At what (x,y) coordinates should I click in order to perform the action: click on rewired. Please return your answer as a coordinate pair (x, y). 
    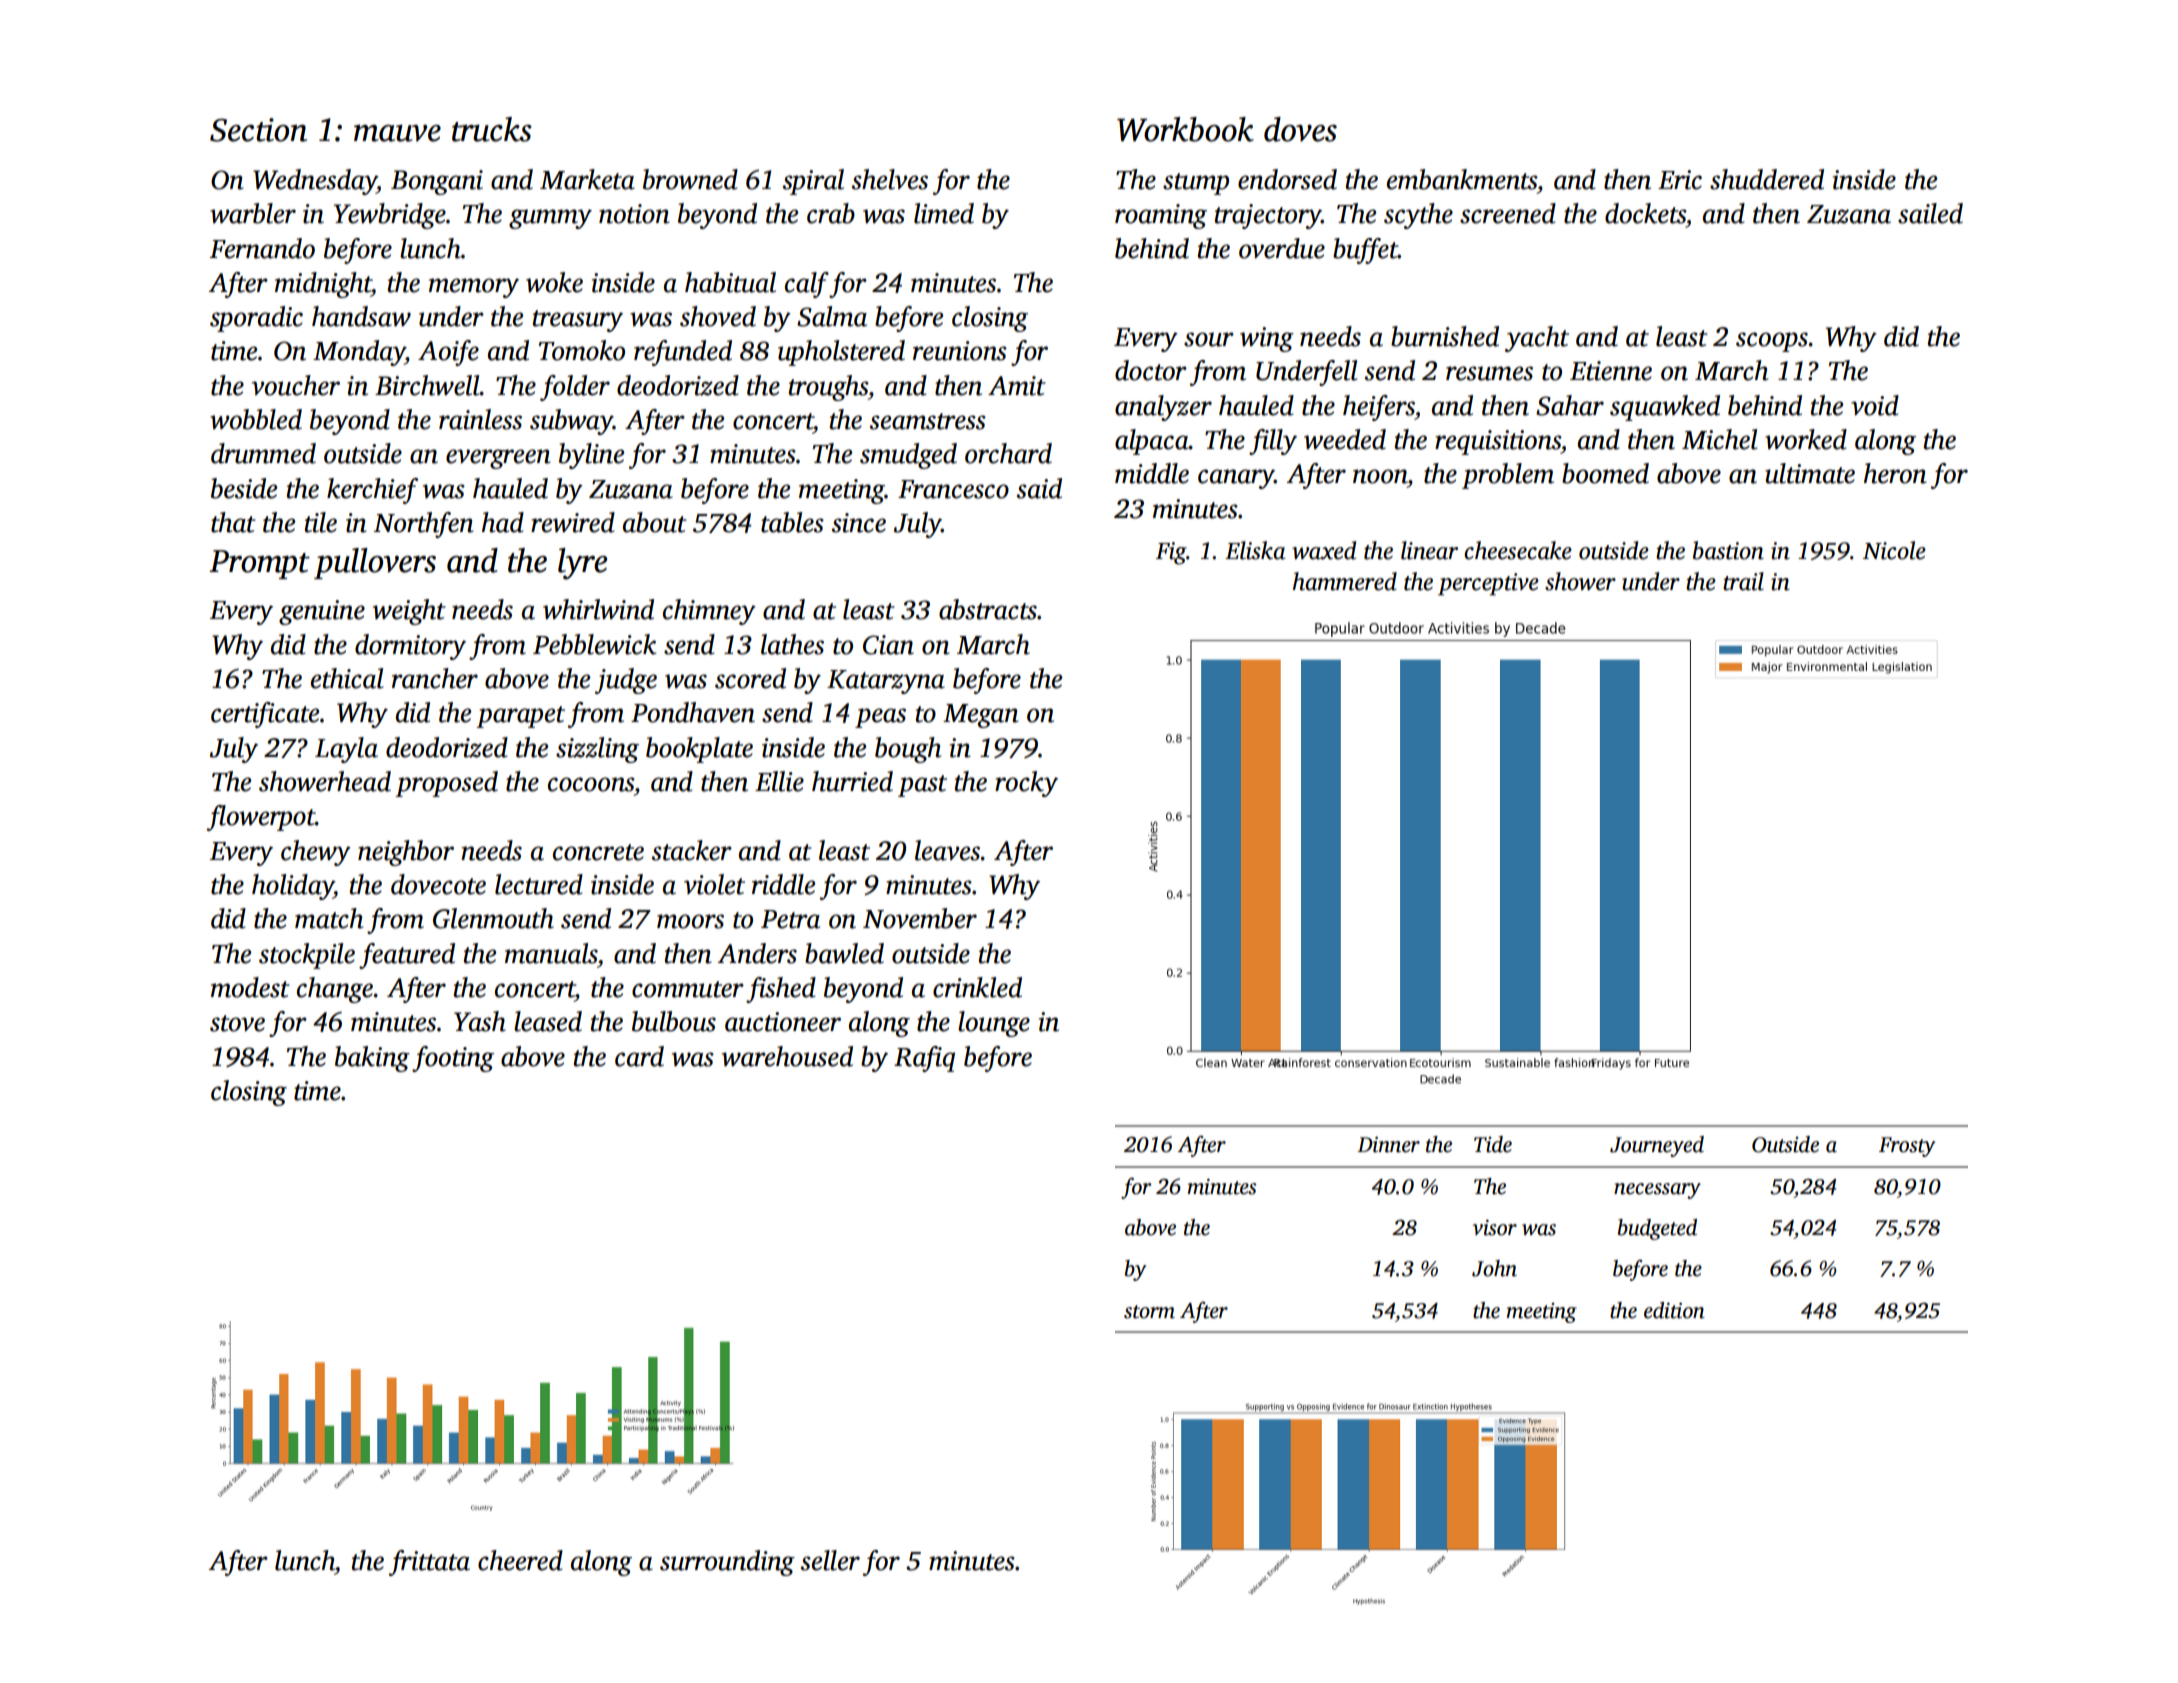
    Looking at the image, I should click on (573, 522).
